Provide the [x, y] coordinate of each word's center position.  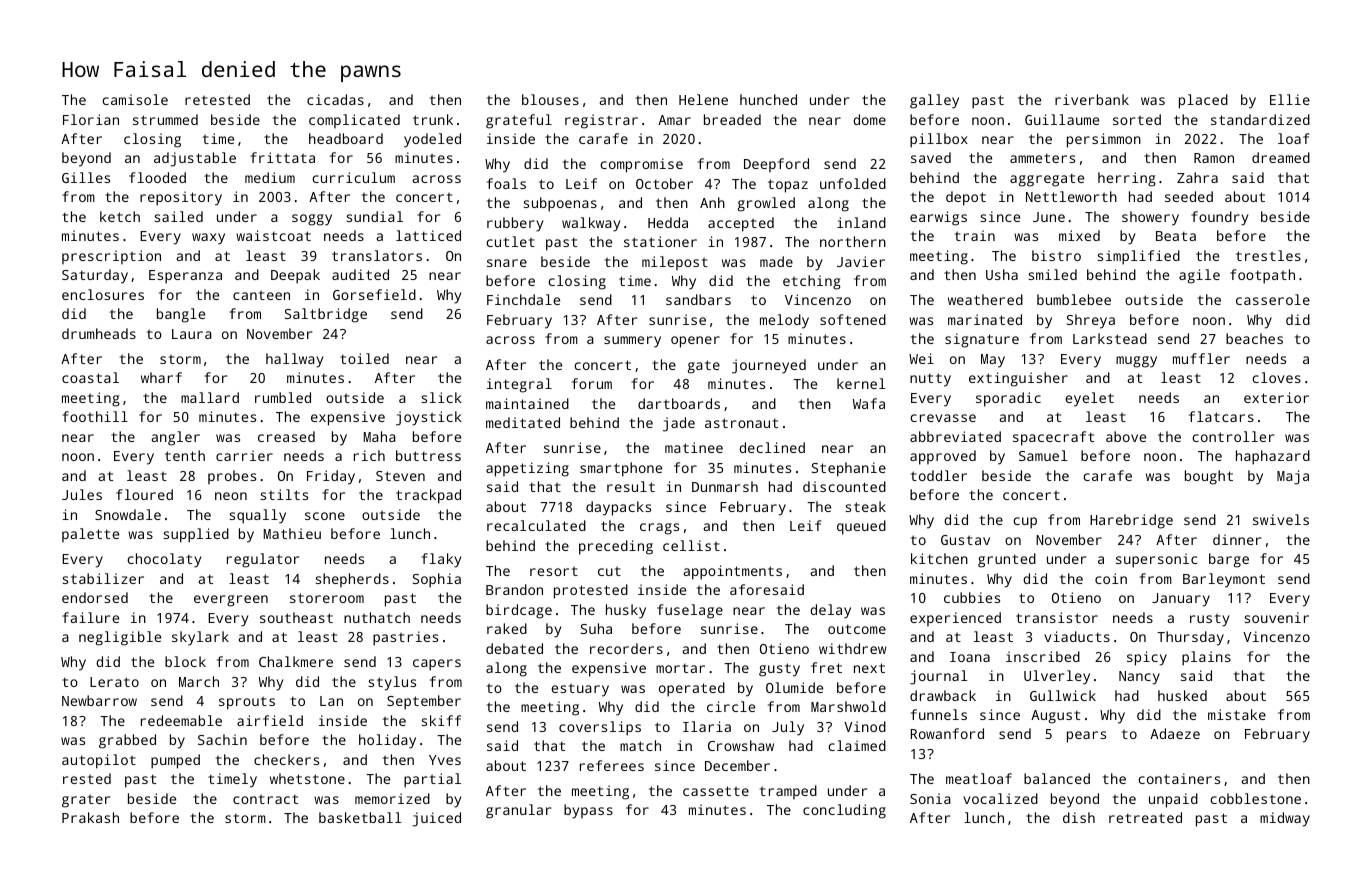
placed [1203, 101]
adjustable [195, 159]
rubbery [515, 224]
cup [1025, 523]
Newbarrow [99, 700]
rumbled [283, 397]
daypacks [618, 508]
